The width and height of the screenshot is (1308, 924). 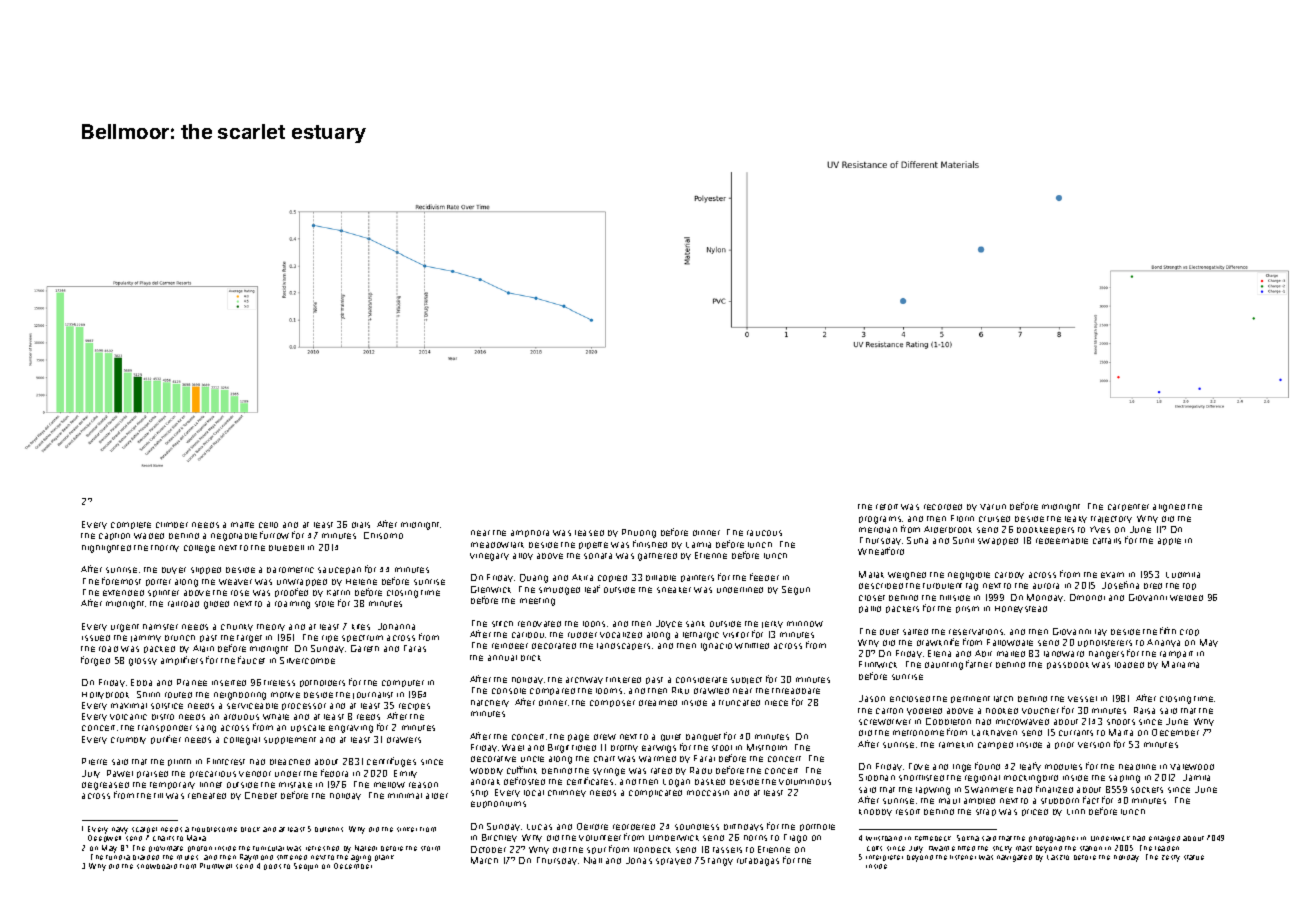 What do you see at coordinates (493, 759) in the screenshot?
I see `decorative` at bounding box center [493, 759].
